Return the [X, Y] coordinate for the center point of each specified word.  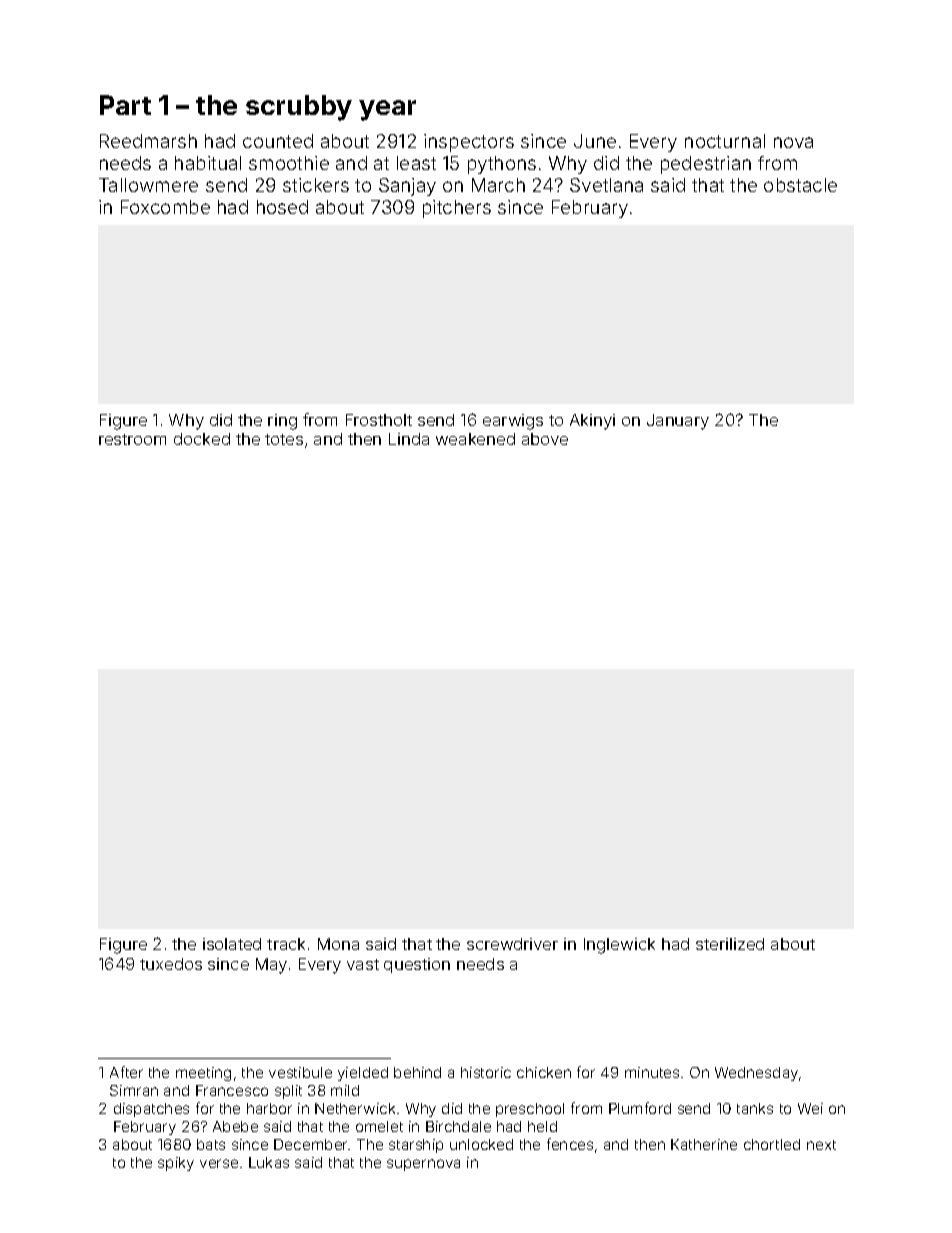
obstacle [800, 185]
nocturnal [725, 141]
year [387, 110]
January [678, 422]
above [545, 439]
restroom [132, 439]
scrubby [299, 108]
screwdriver [512, 944]
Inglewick [619, 946]
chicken [544, 1072]
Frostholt [379, 420]
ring [282, 422]
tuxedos [171, 964]
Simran [134, 1090]
